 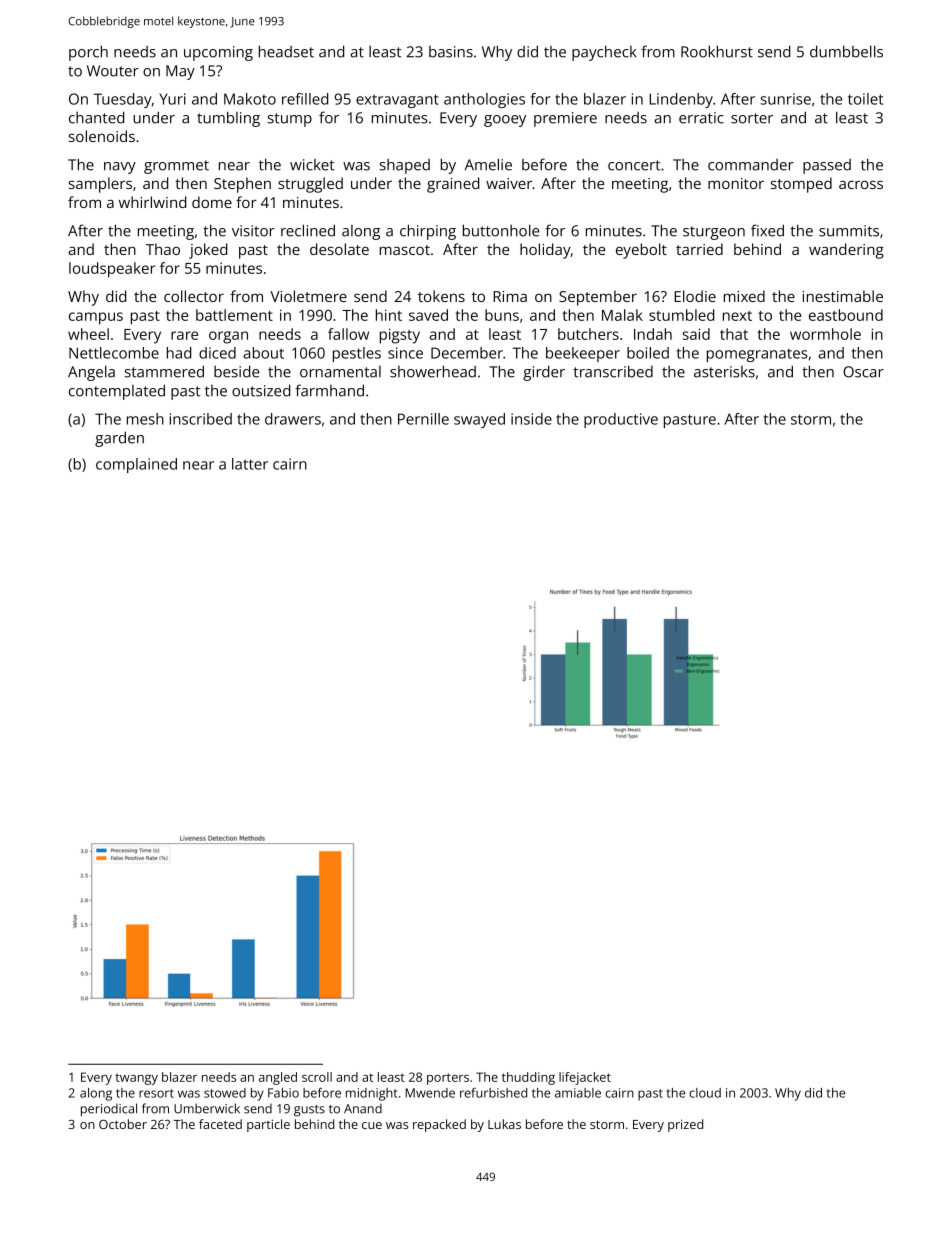 What do you see at coordinates (225, 1093) in the screenshot?
I see `stowed` at bounding box center [225, 1093].
